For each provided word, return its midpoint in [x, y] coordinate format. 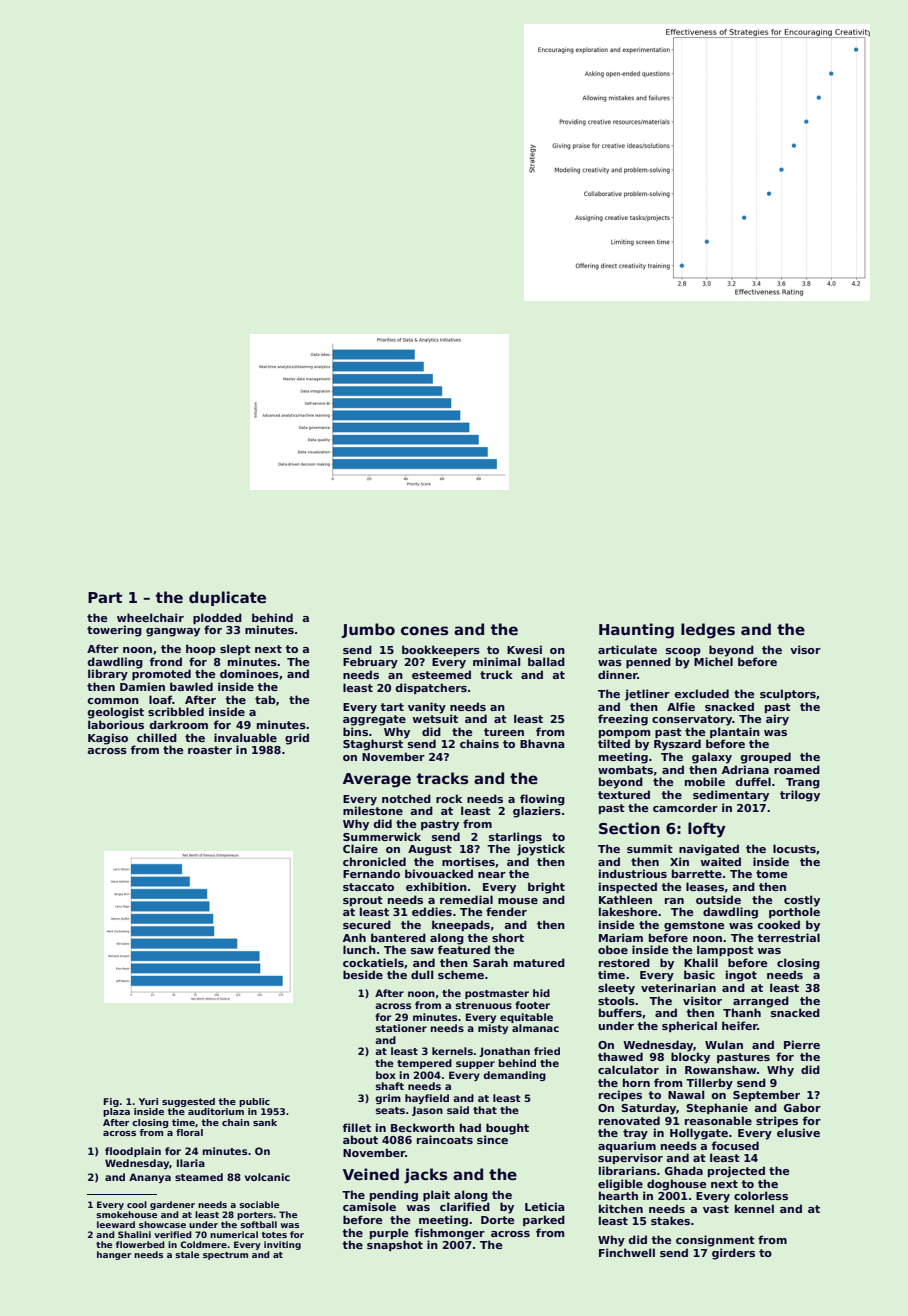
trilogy [800, 796]
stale [187, 1254]
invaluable [245, 737]
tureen [504, 732]
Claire [360, 848]
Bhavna [542, 743]
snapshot [395, 1245]
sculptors [788, 694]
